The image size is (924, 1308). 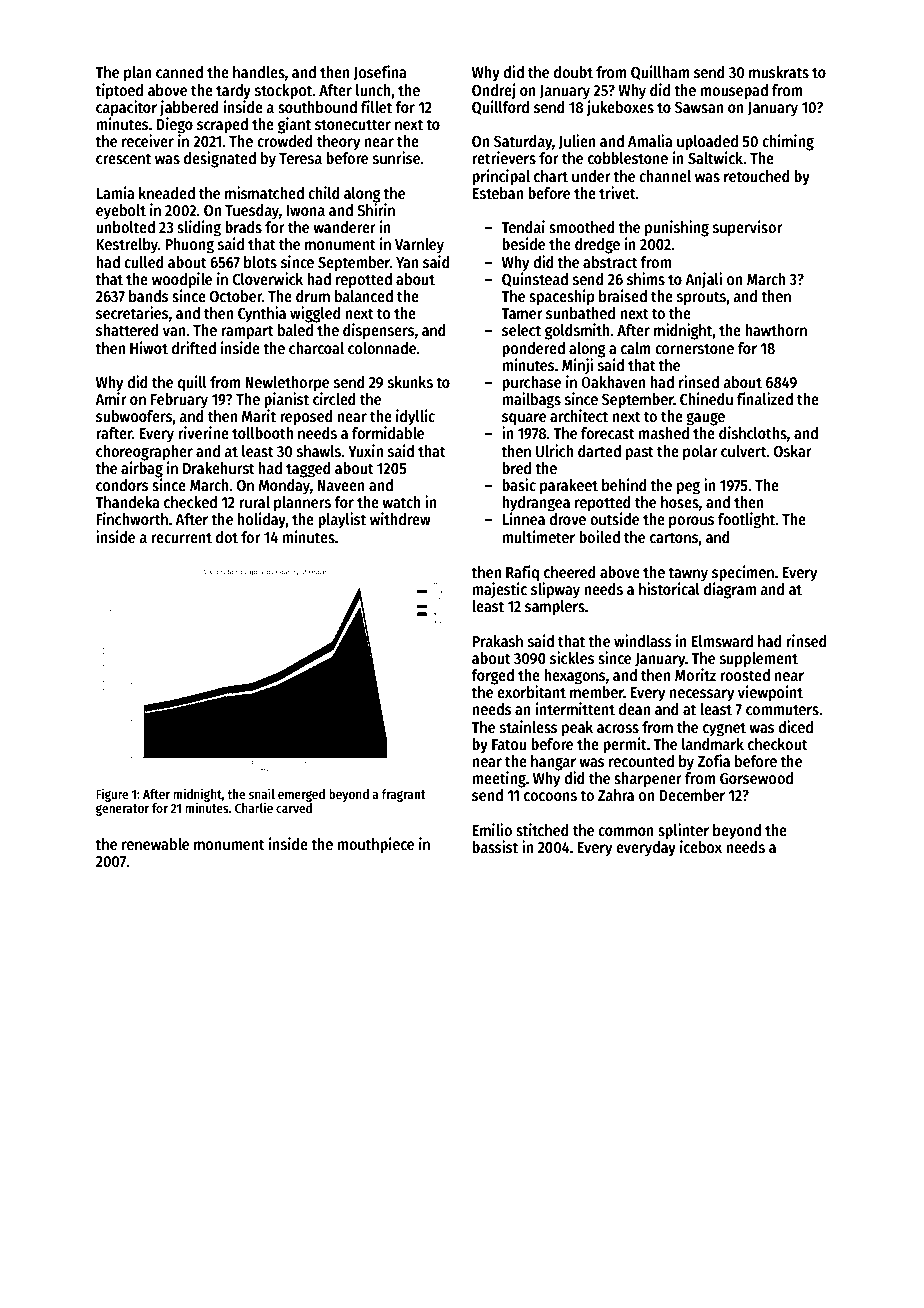 What do you see at coordinates (254, 807) in the screenshot?
I see `Charlie` at bounding box center [254, 807].
